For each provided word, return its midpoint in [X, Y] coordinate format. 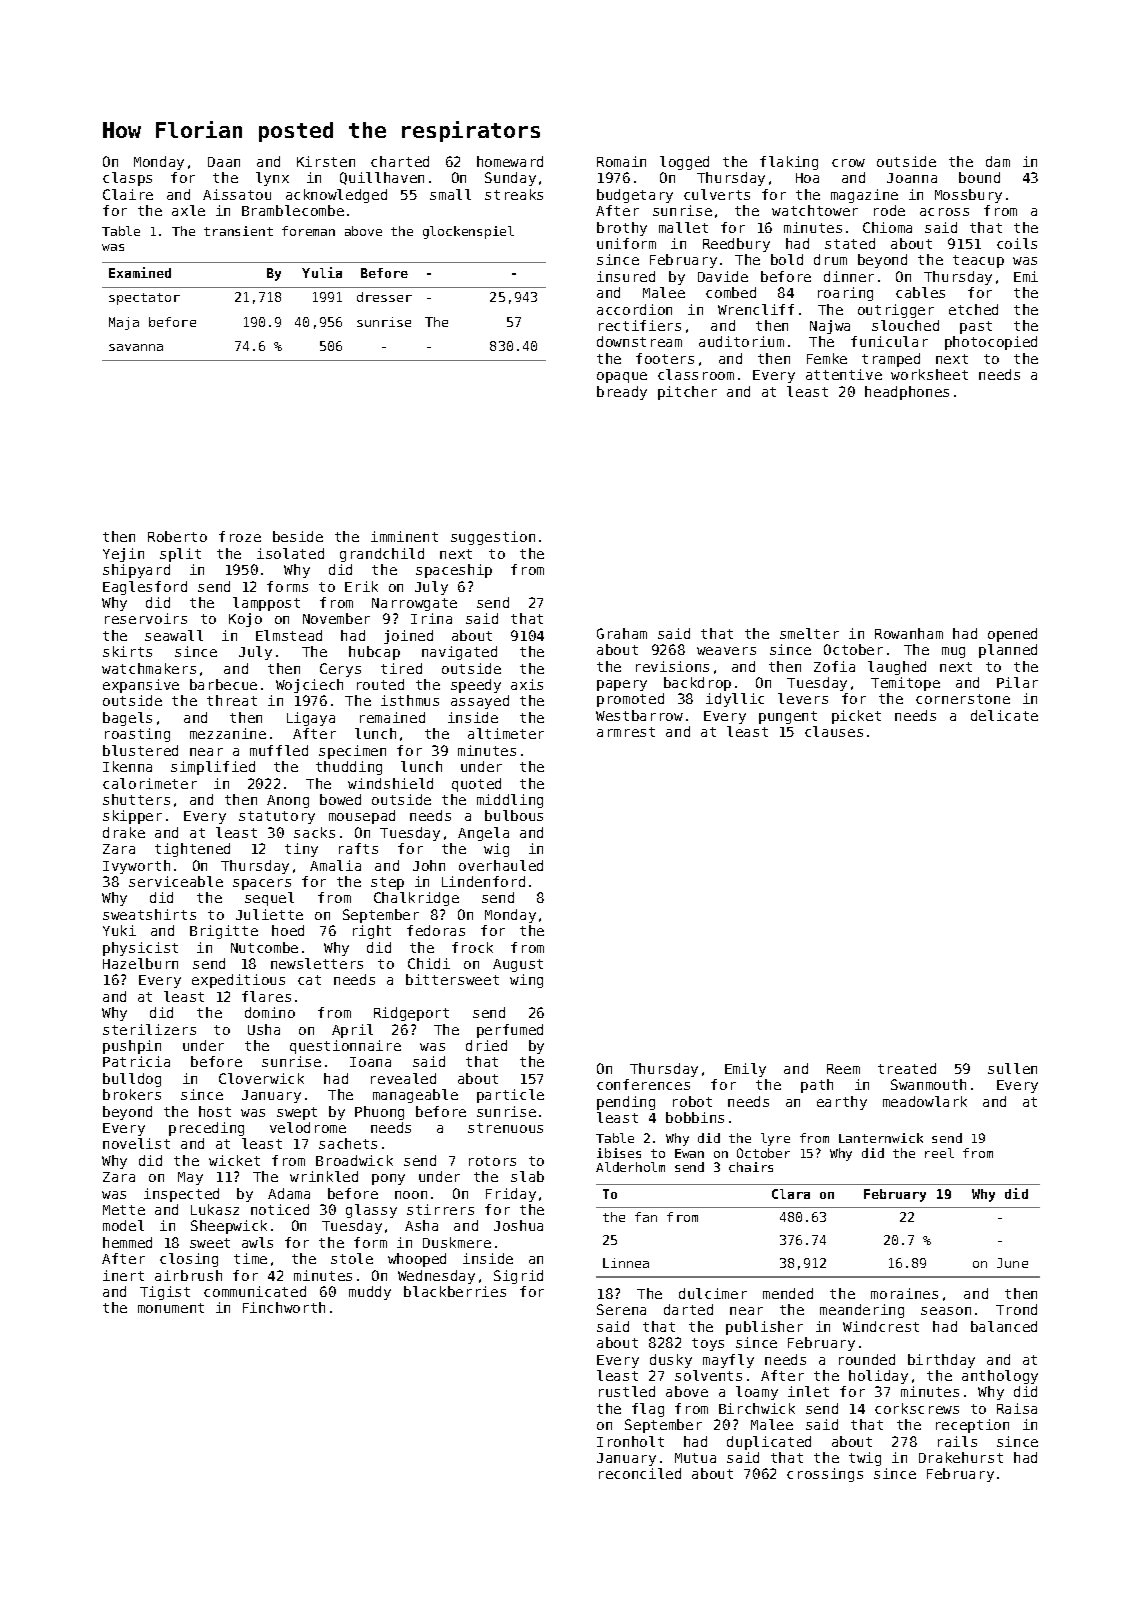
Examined [140, 272]
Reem [843, 1069]
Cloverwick [261, 1078]
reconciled [640, 1473]
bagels [127, 719]
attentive [844, 374]
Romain [621, 161]
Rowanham [909, 633]
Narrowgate [414, 604]
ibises [619, 1153]
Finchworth [284, 1307]
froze [240, 536]
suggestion [493, 538]
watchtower [815, 210]
